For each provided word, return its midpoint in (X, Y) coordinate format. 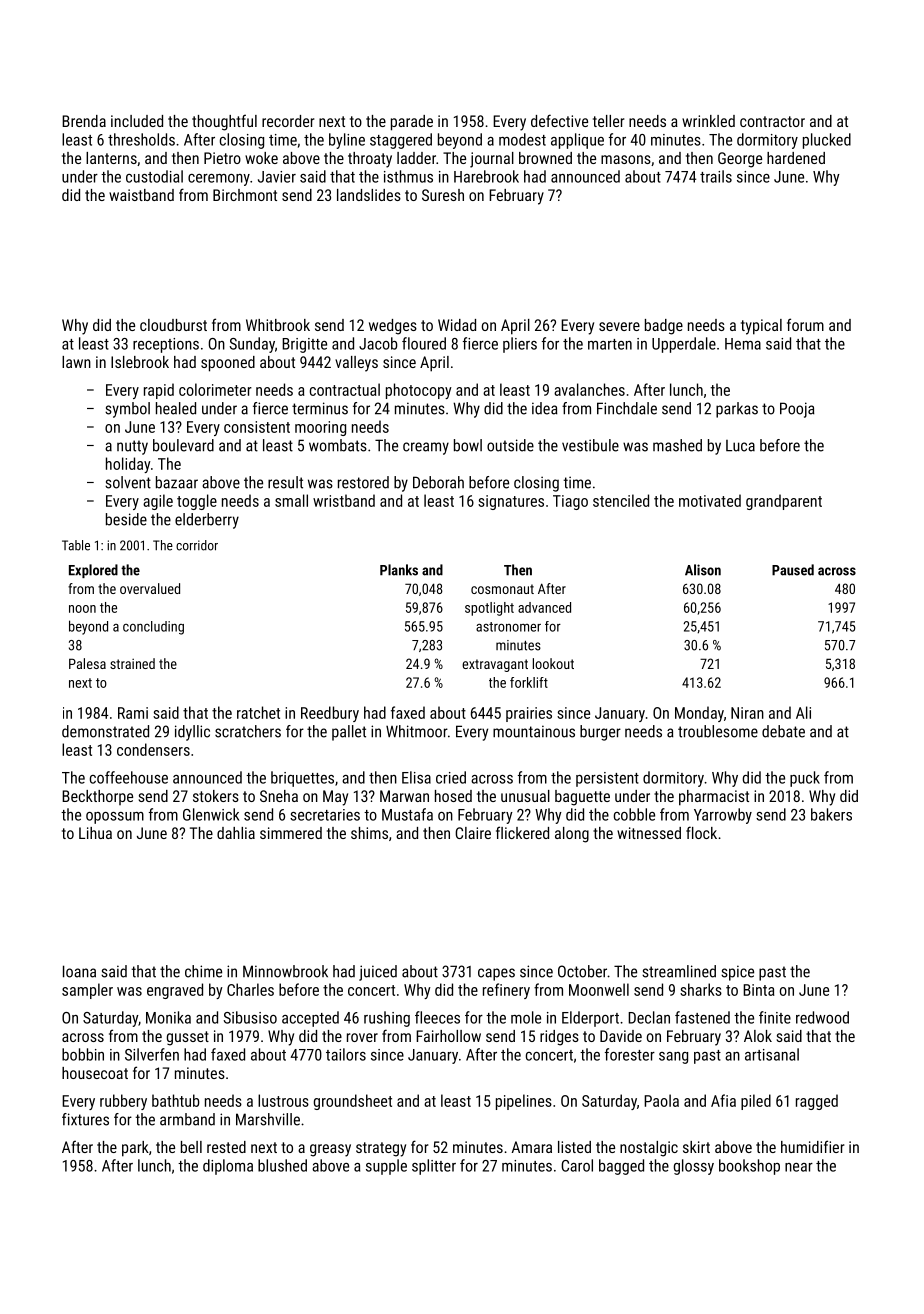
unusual (525, 796)
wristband (344, 500)
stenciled (621, 500)
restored (363, 482)
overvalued (150, 588)
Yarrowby (723, 816)
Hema (743, 344)
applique (577, 141)
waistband (141, 195)
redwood (822, 1017)
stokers (216, 796)
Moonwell (599, 989)
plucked (827, 141)
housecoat (95, 1073)
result (285, 482)
